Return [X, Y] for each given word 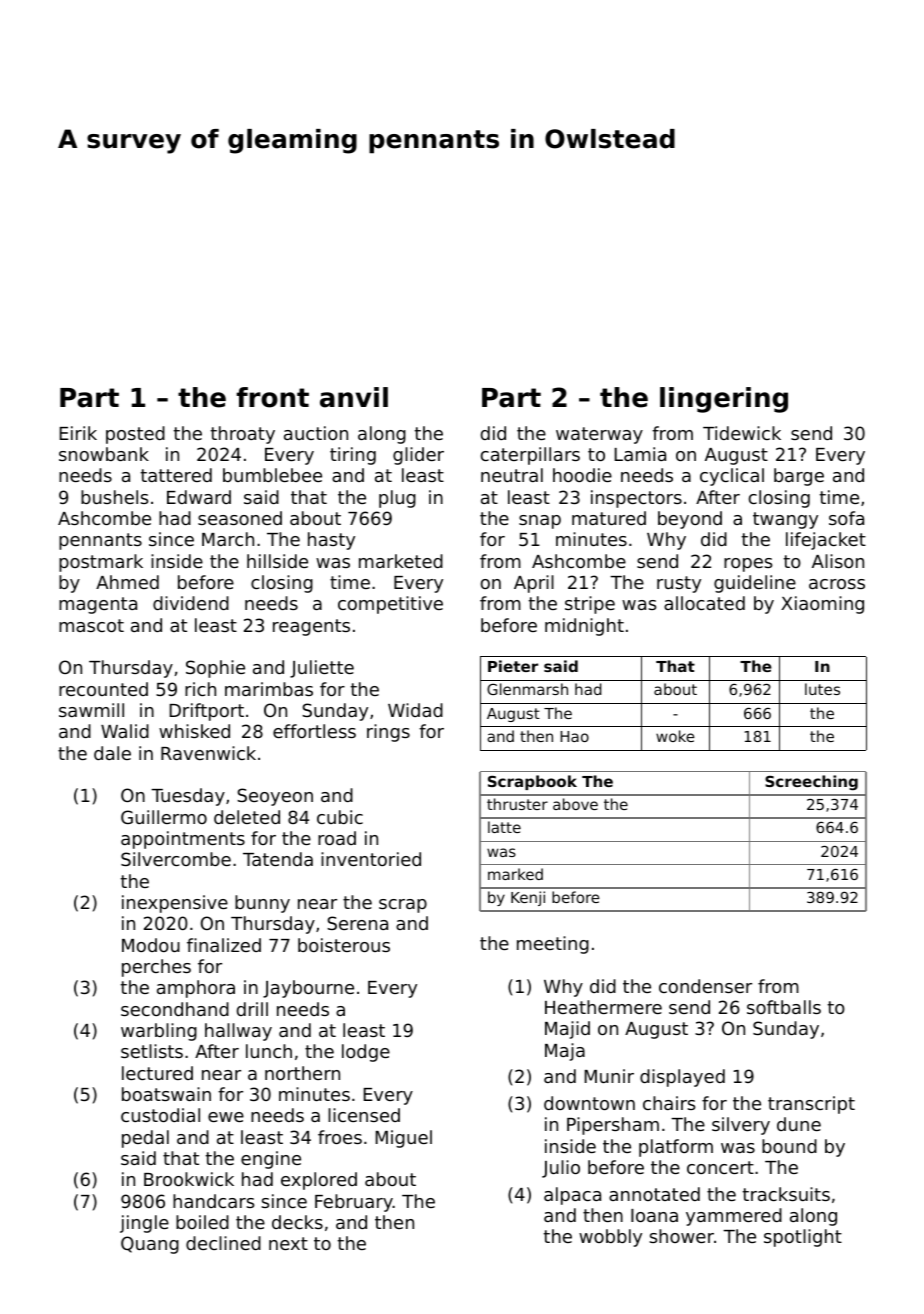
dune [799, 1124]
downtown [589, 1103]
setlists [152, 1051]
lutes [822, 689]
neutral [512, 475]
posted [135, 435]
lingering [724, 400]
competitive [390, 605]
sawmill [91, 710]
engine [271, 1160]
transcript [811, 1105]
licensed [364, 1115]
